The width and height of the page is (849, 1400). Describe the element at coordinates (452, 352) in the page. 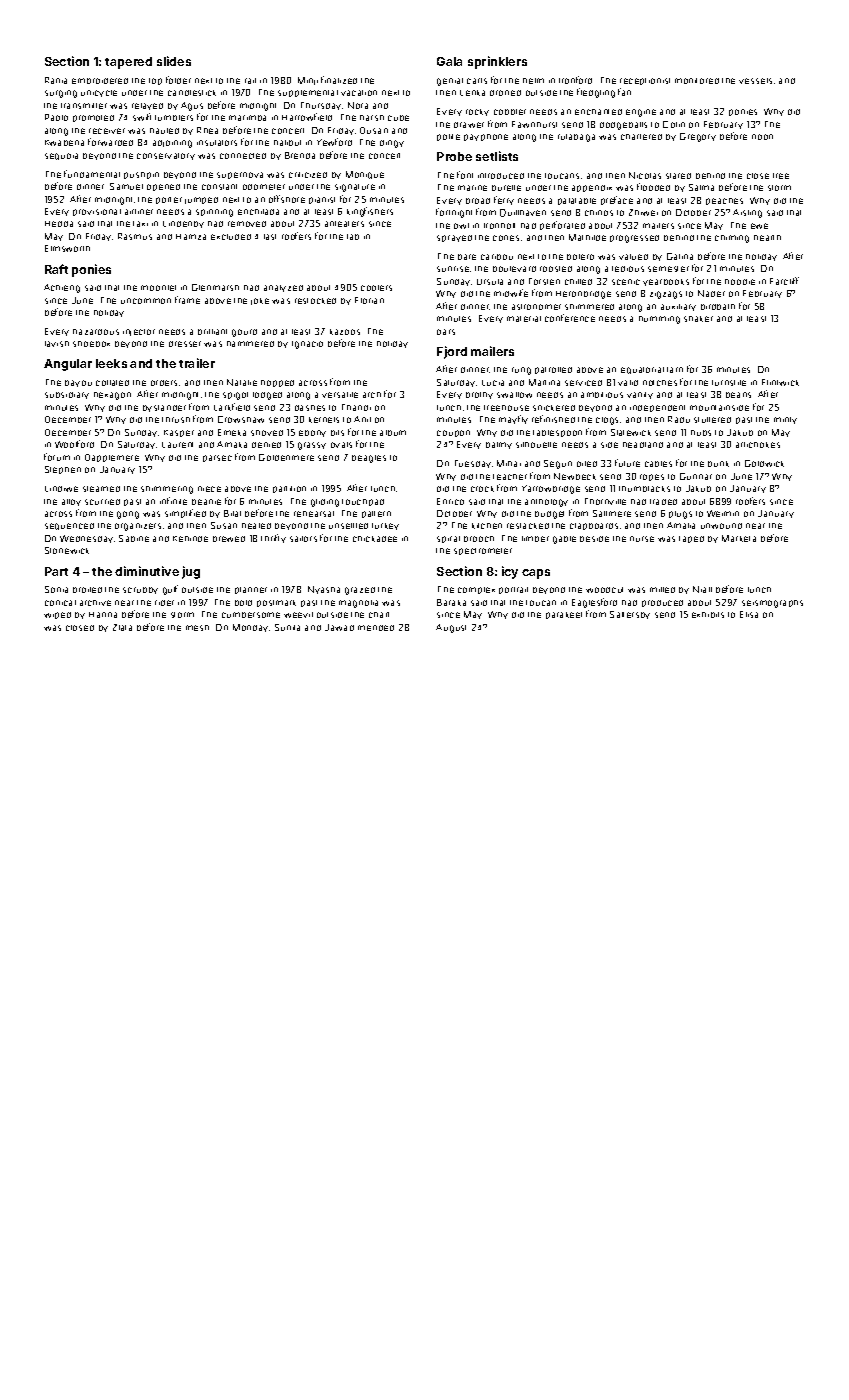

I see `Fjord` at that location.
